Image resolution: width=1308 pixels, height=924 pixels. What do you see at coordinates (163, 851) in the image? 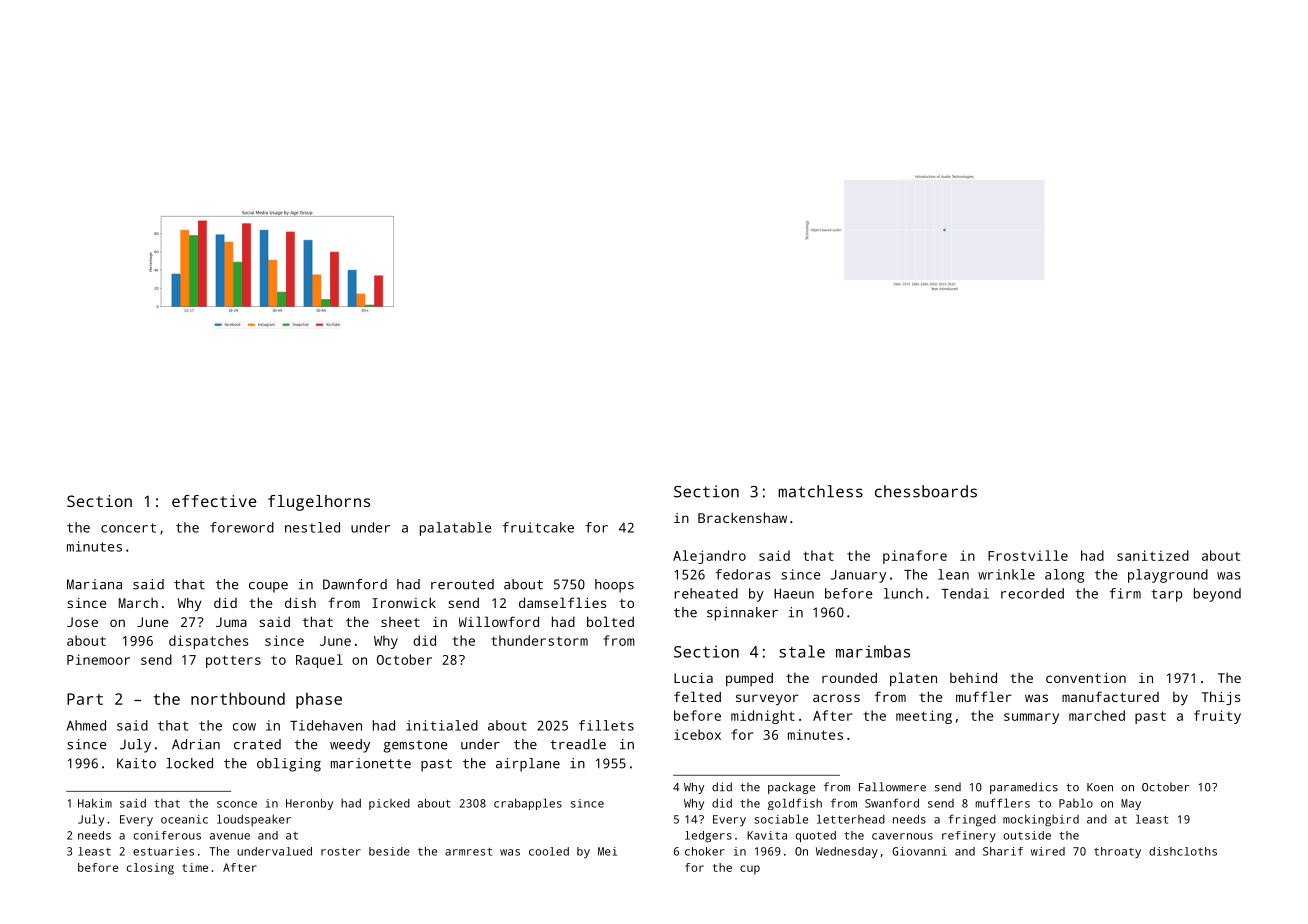
I see `estuaries` at bounding box center [163, 851].
